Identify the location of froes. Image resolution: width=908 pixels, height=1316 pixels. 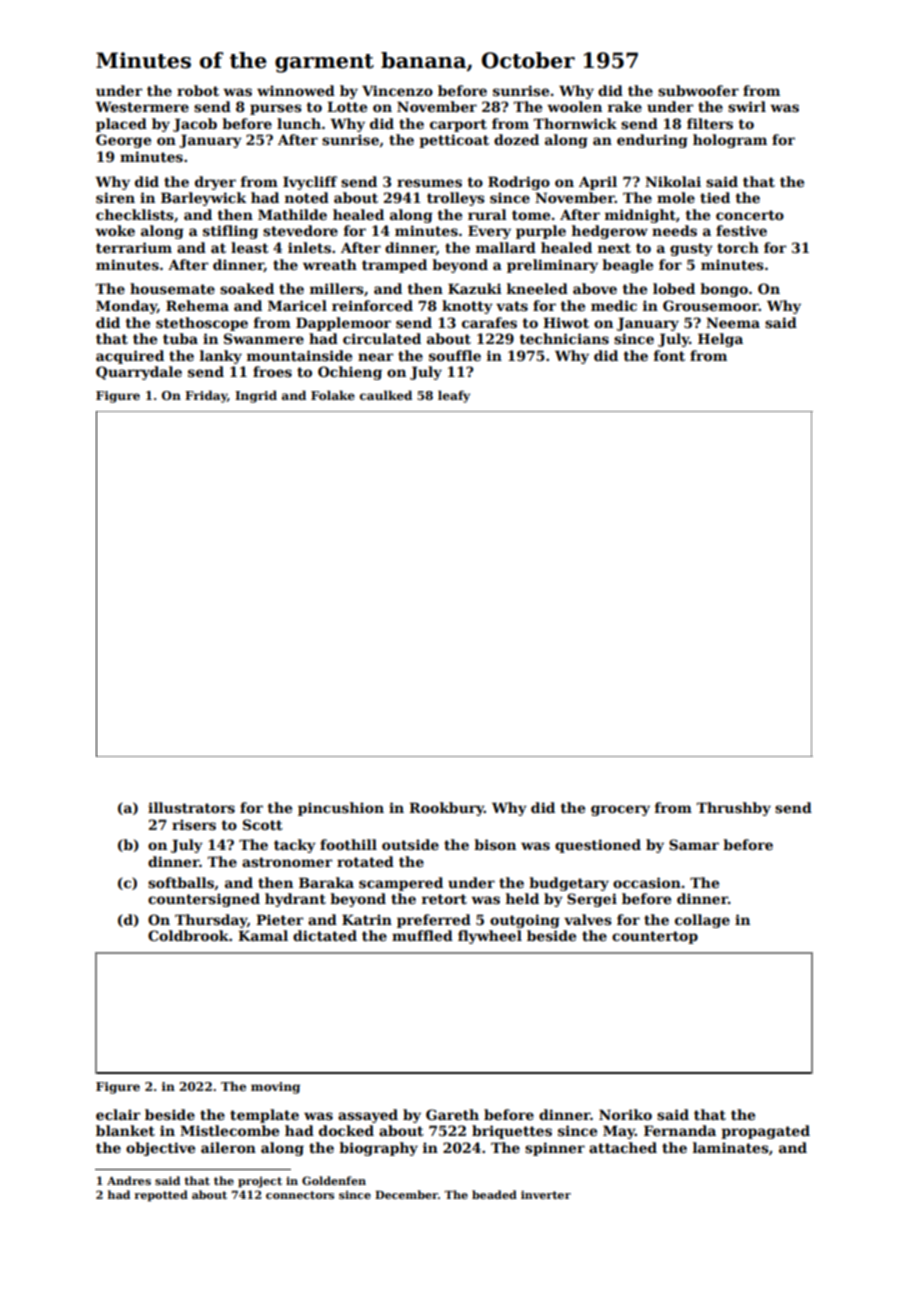
(272, 371).
